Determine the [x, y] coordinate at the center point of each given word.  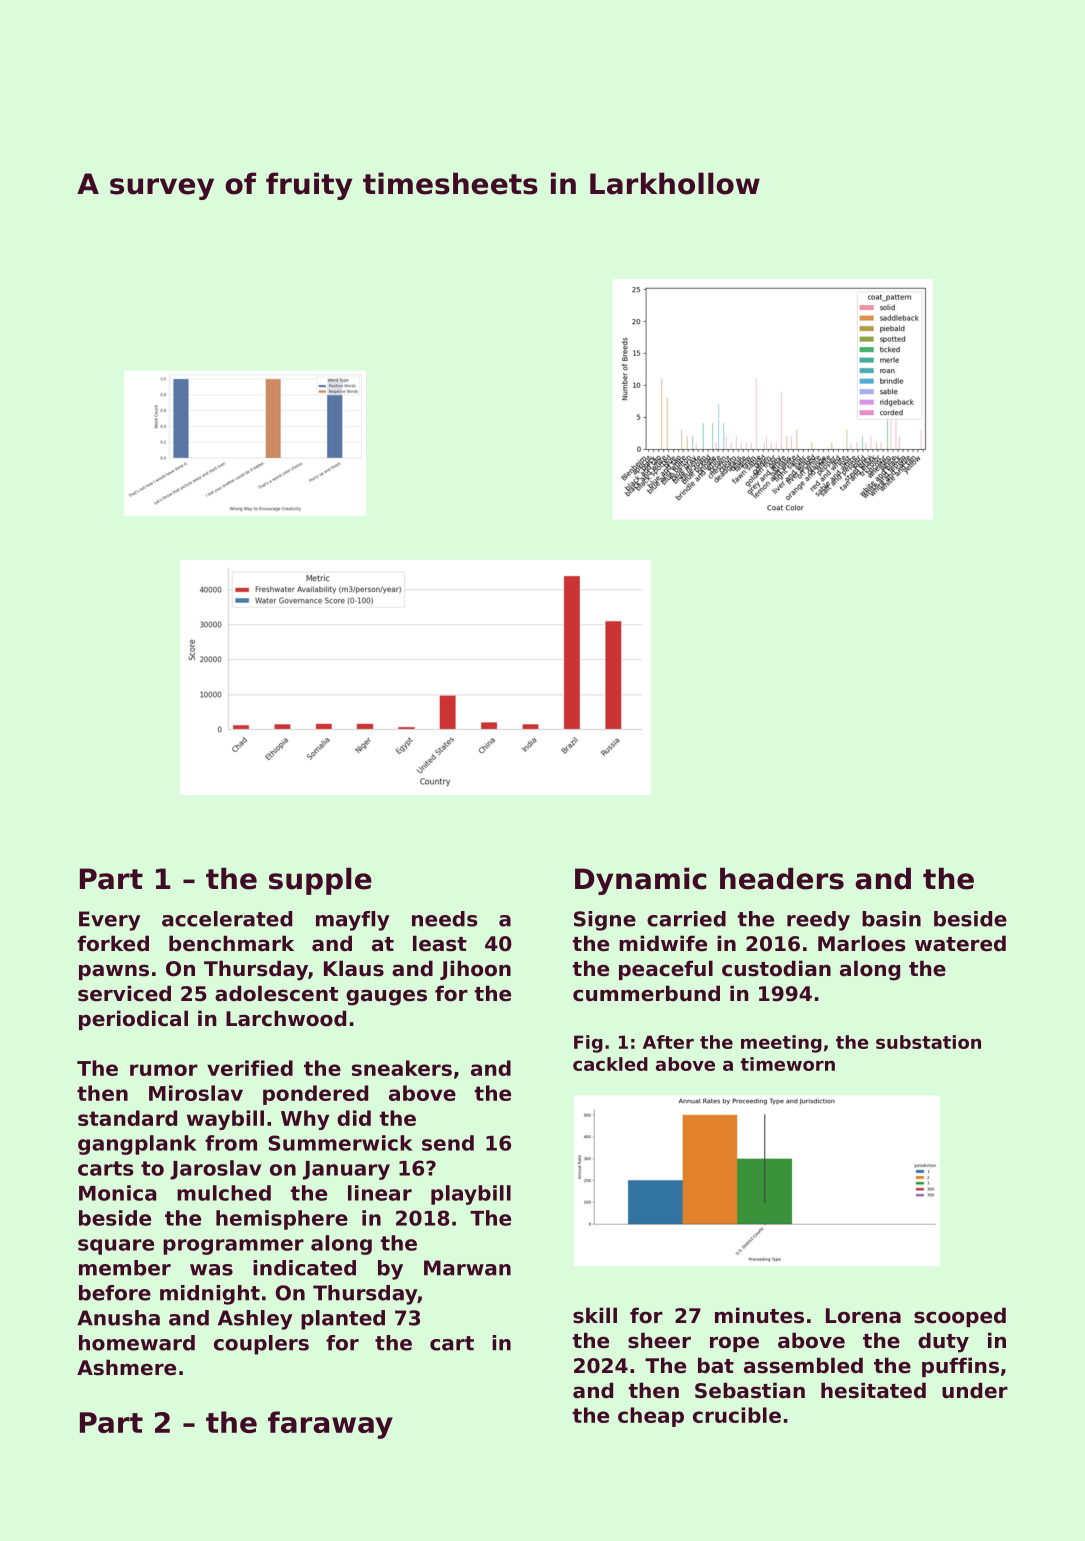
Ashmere [126, 1367]
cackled [610, 1064]
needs [444, 919]
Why [305, 1120]
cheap [651, 1417]
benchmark [231, 943]
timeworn [787, 1064]
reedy [818, 921]
